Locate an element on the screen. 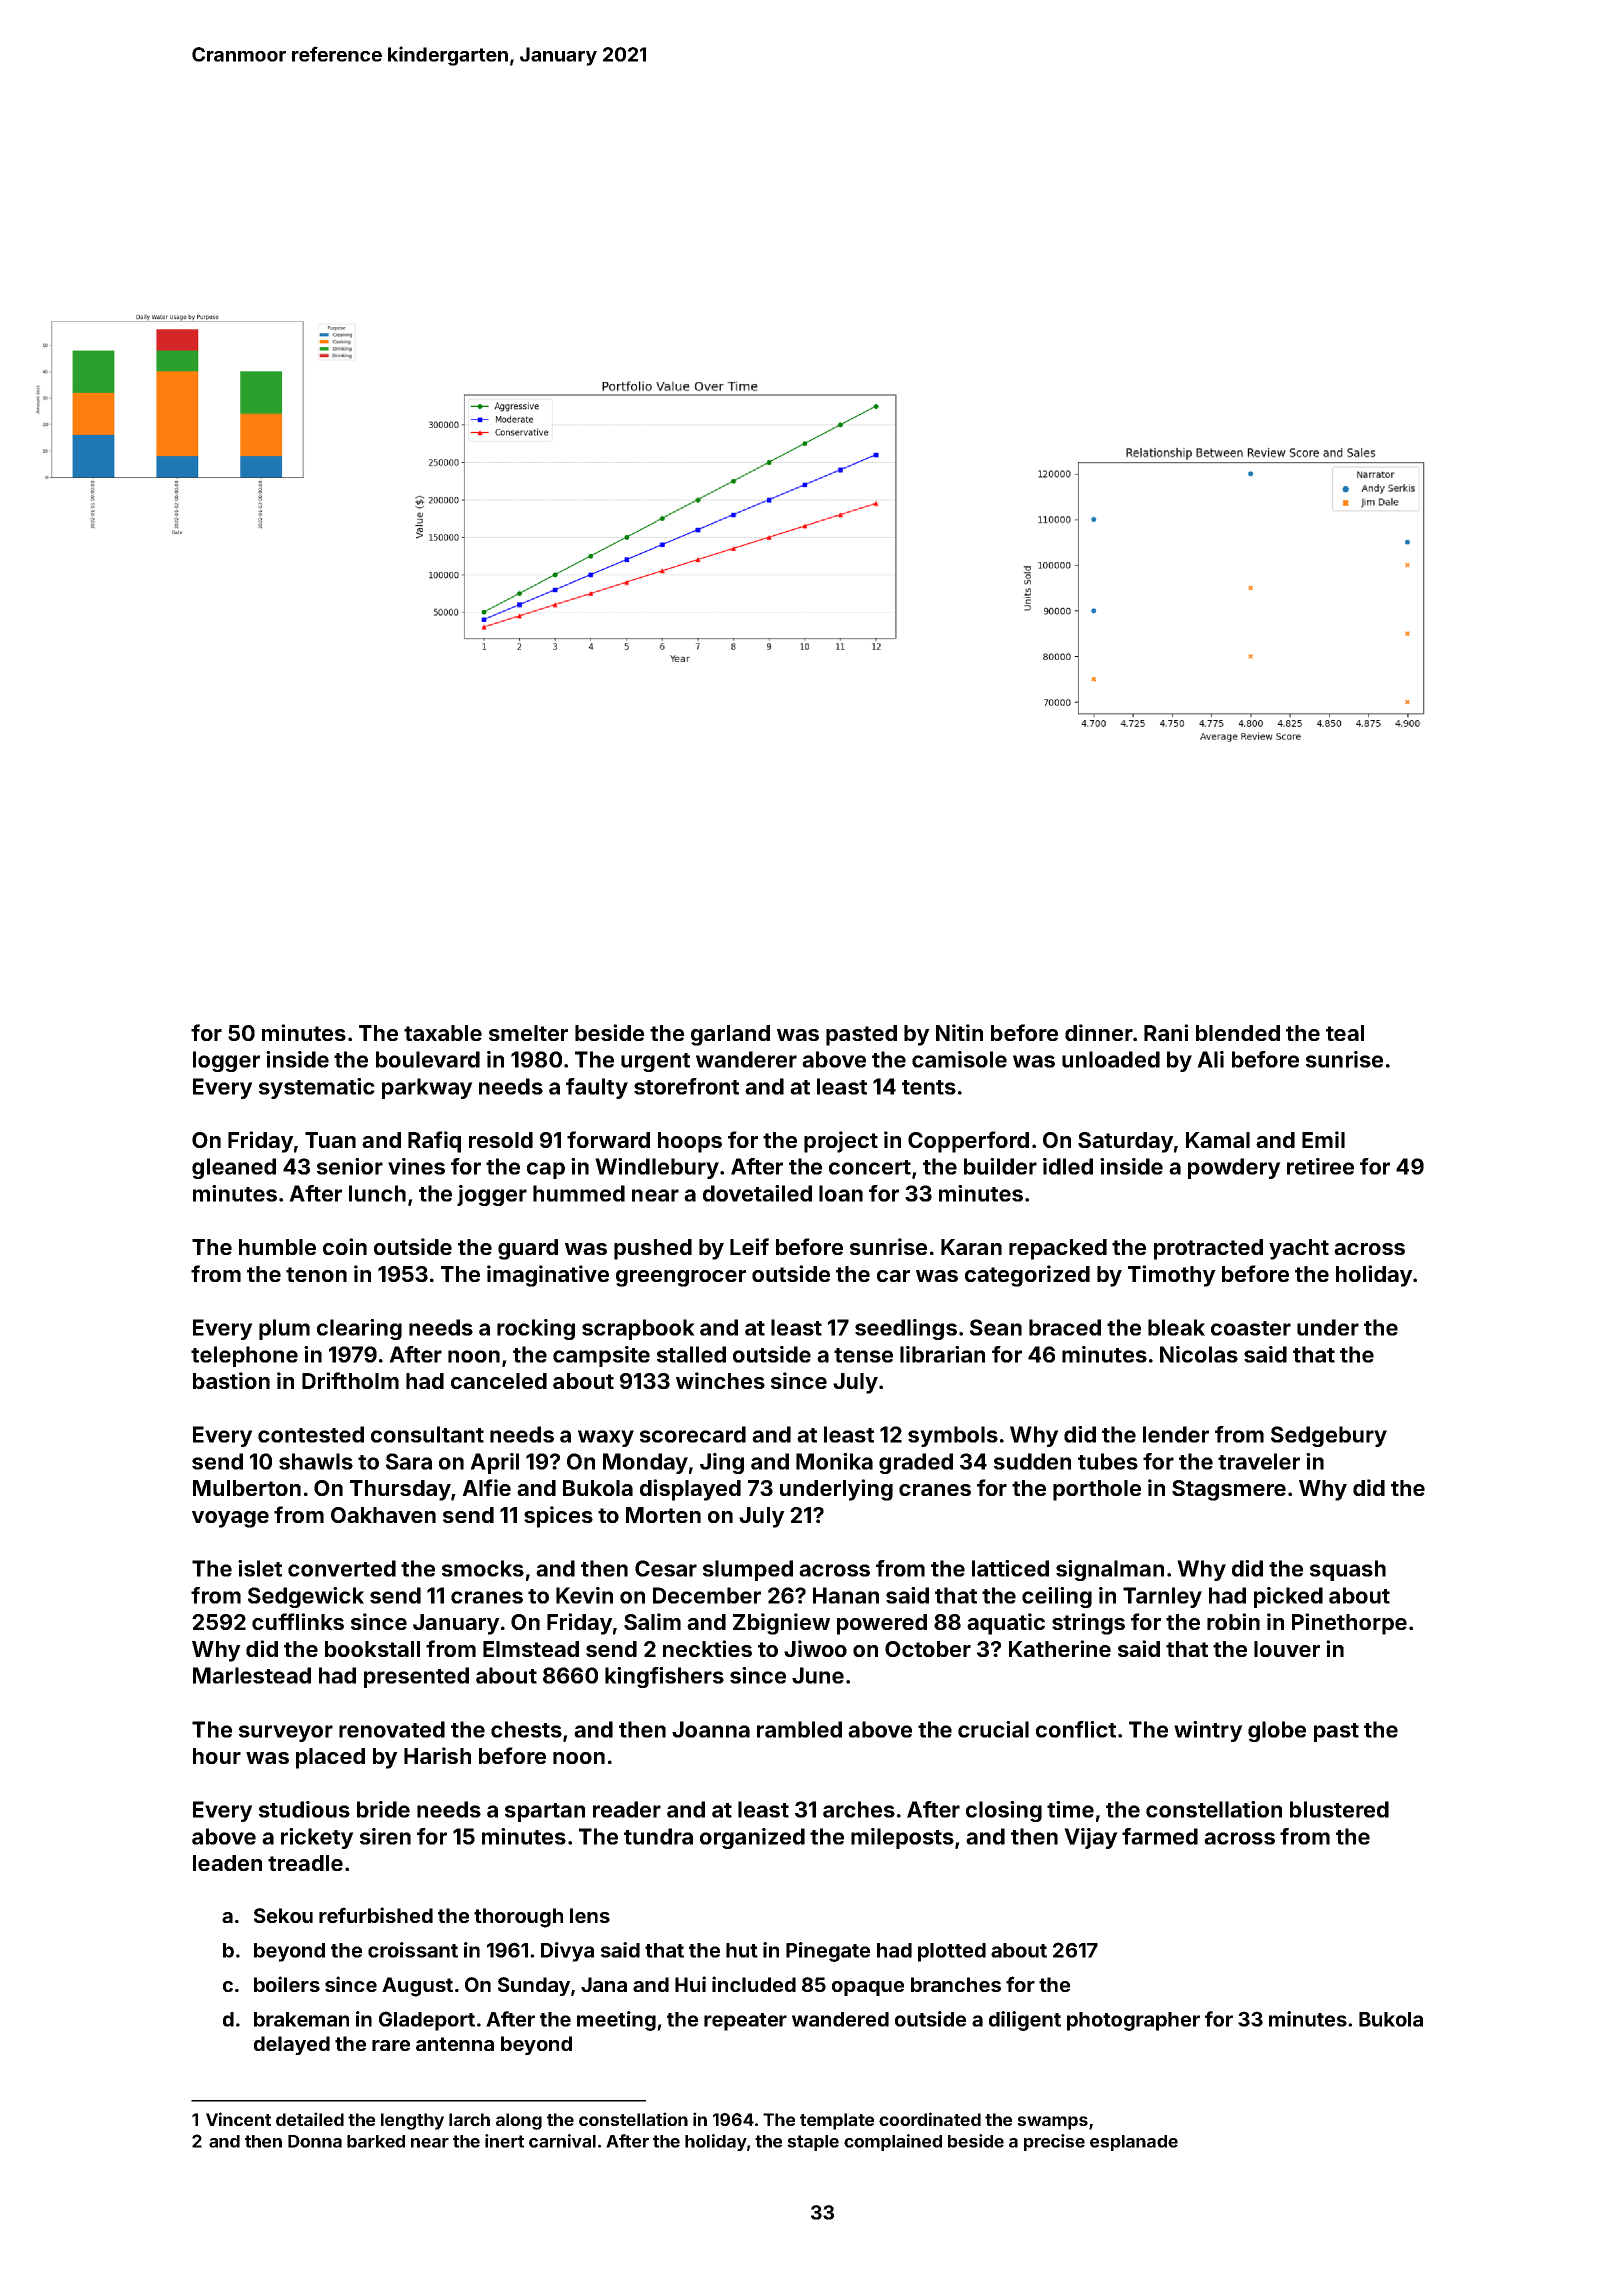  teal is located at coordinates (1345, 1033).
